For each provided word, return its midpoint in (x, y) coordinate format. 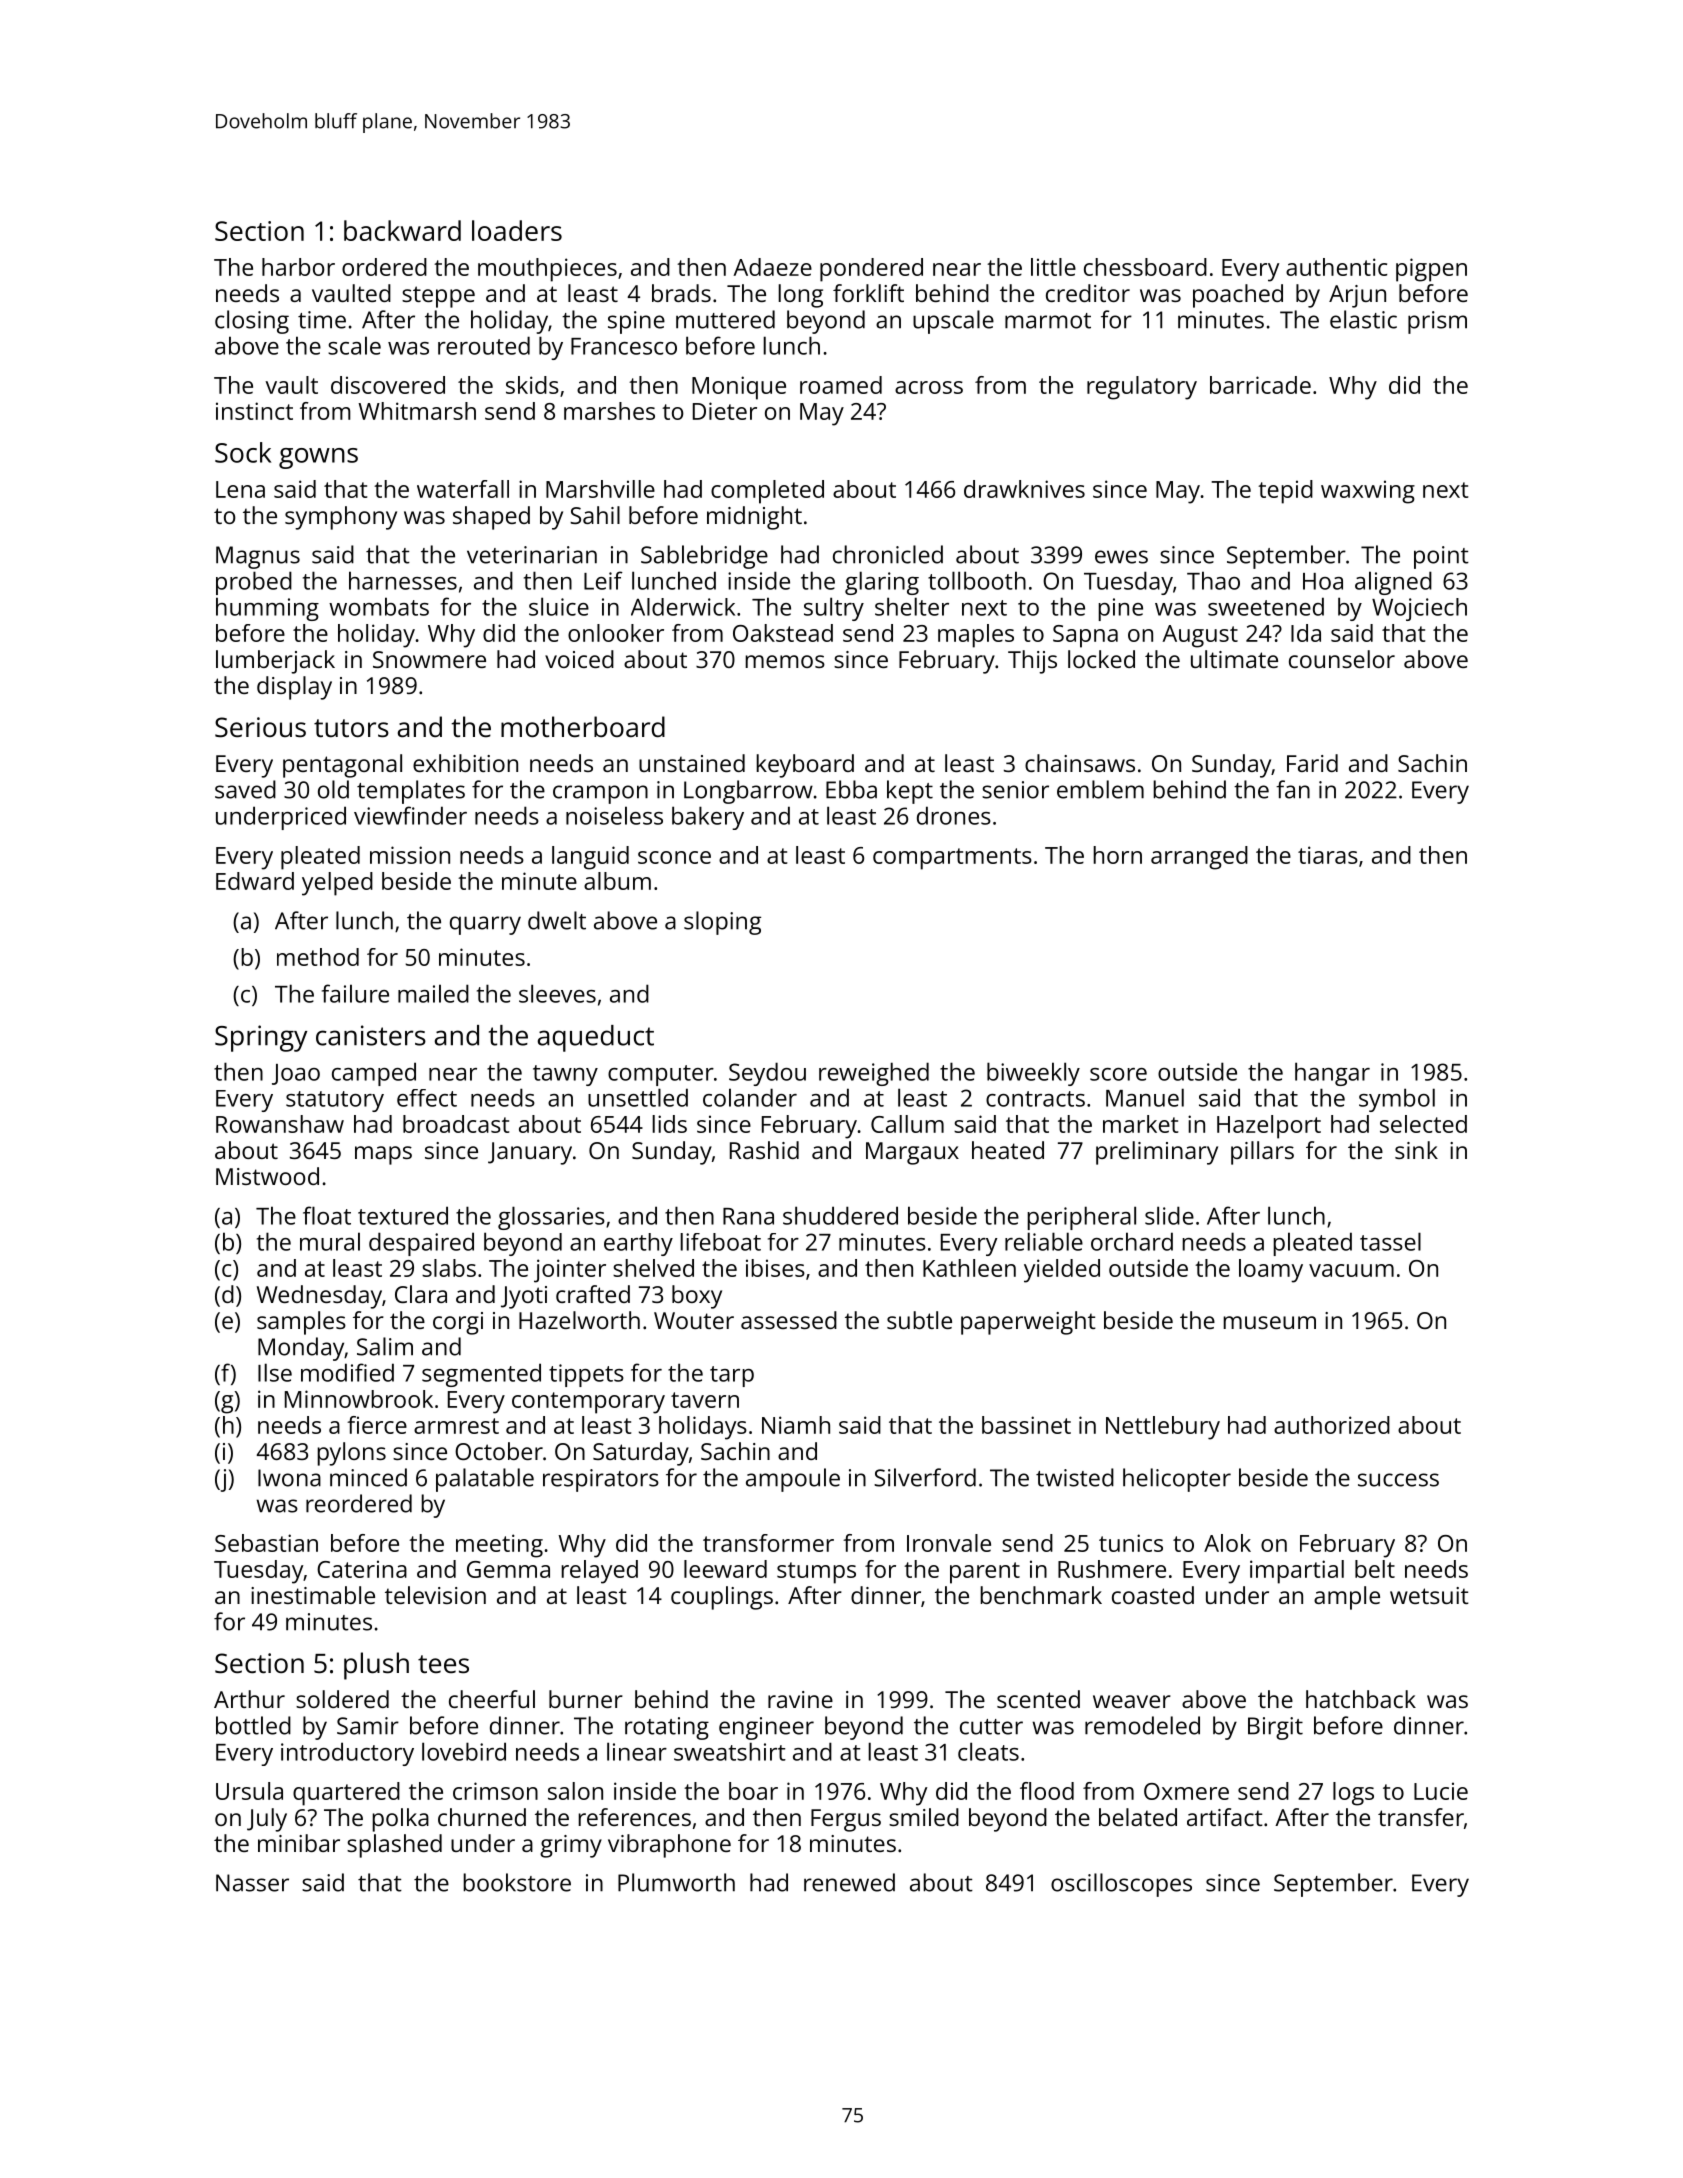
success (1398, 1480)
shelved (653, 1268)
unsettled (638, 1097)
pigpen (1431, 270)
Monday (301, 1349)
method (318, 957)
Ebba (851, 789)
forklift (868, 293)
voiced (579, 659)
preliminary (1157, 1153)
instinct (254, 411)
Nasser (252, 1883)
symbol (1397, 1100)
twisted (1075, 1477)
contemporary (588, 1403)
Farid (1312, 763)
